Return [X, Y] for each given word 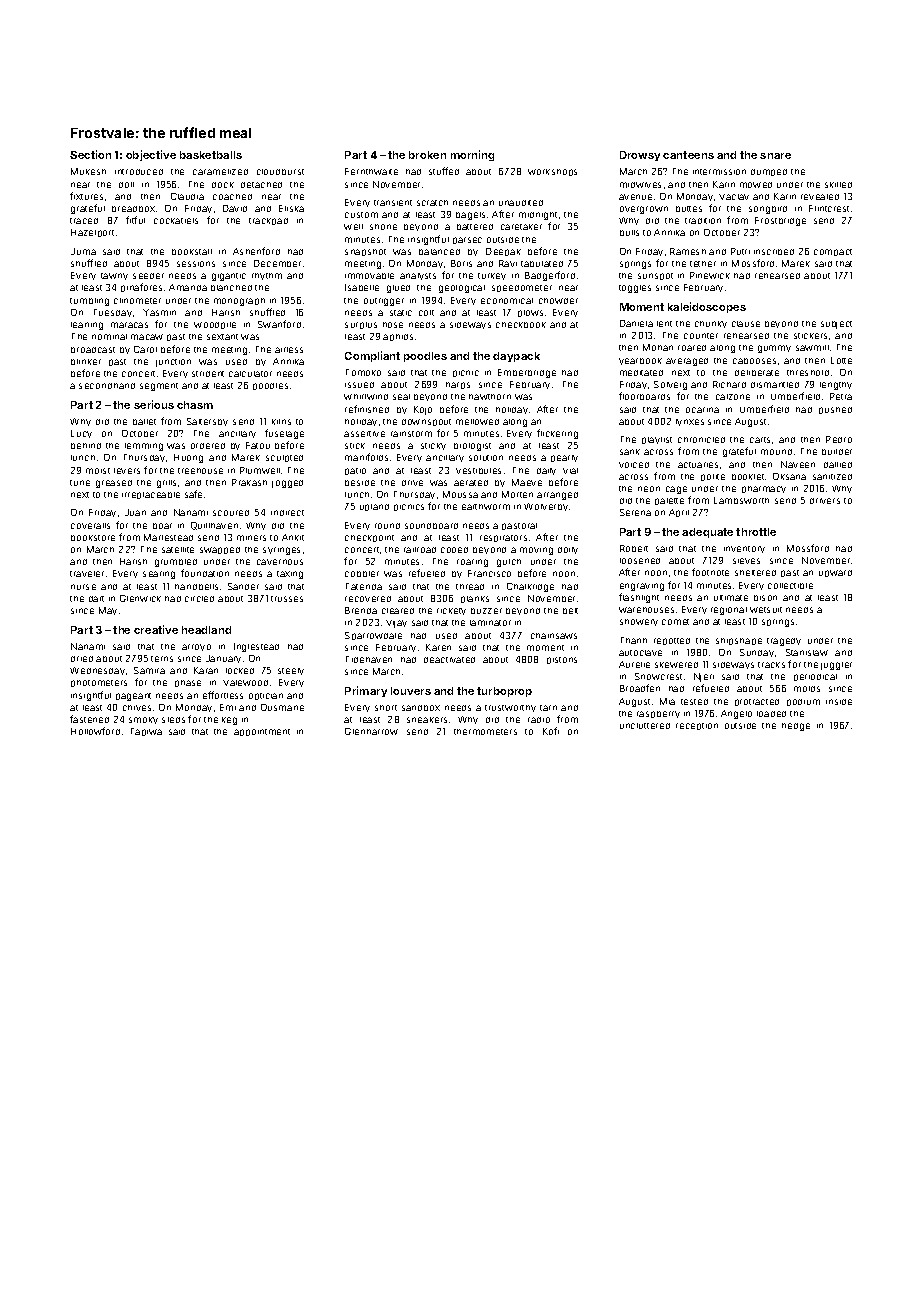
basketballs [211, 155]
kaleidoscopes [707, 307]
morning [472, 155]
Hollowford [95, 731]
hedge [796, 727]
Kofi [551, 731]
